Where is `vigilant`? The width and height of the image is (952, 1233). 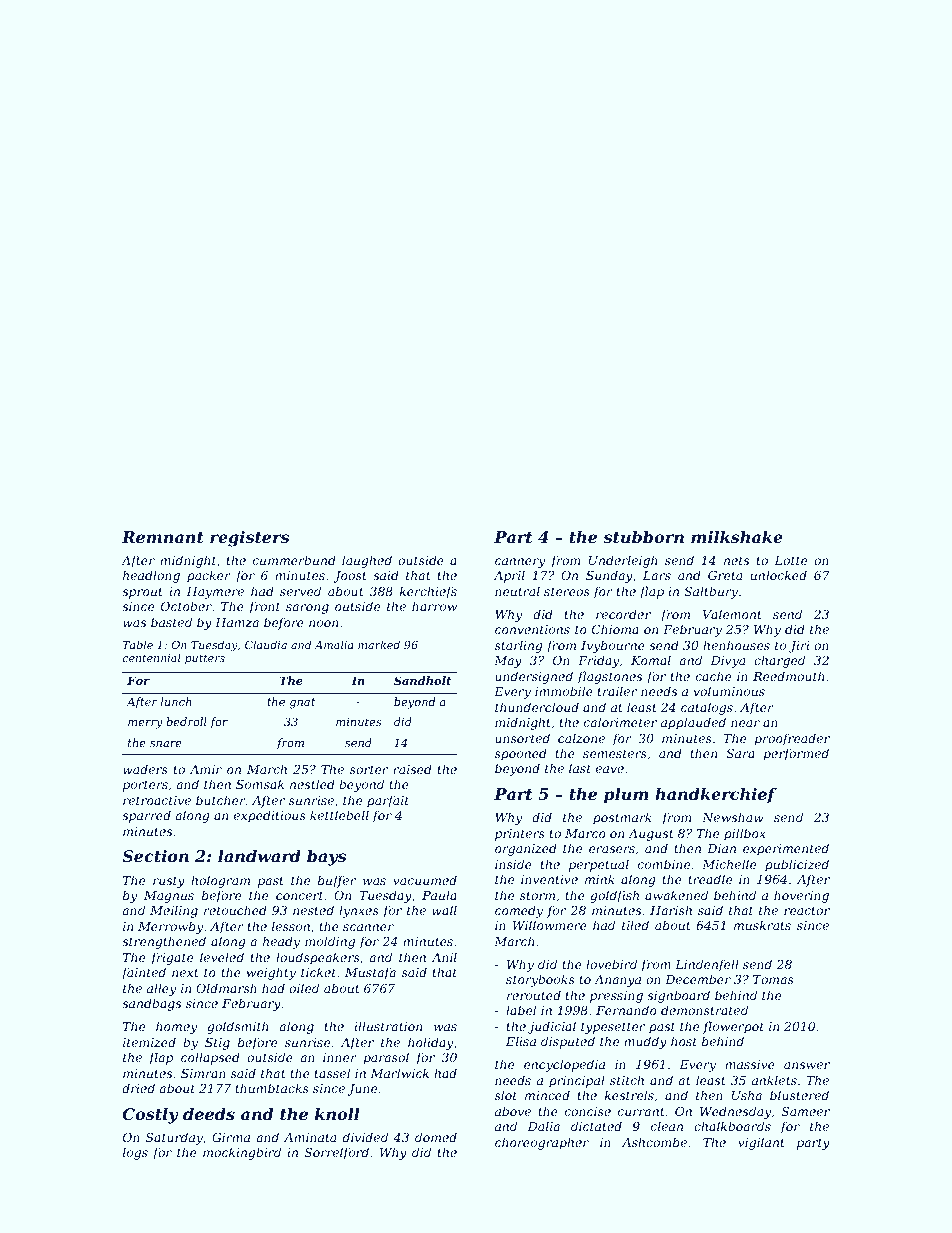
vigilant is located at coordinates (761, 1143).
